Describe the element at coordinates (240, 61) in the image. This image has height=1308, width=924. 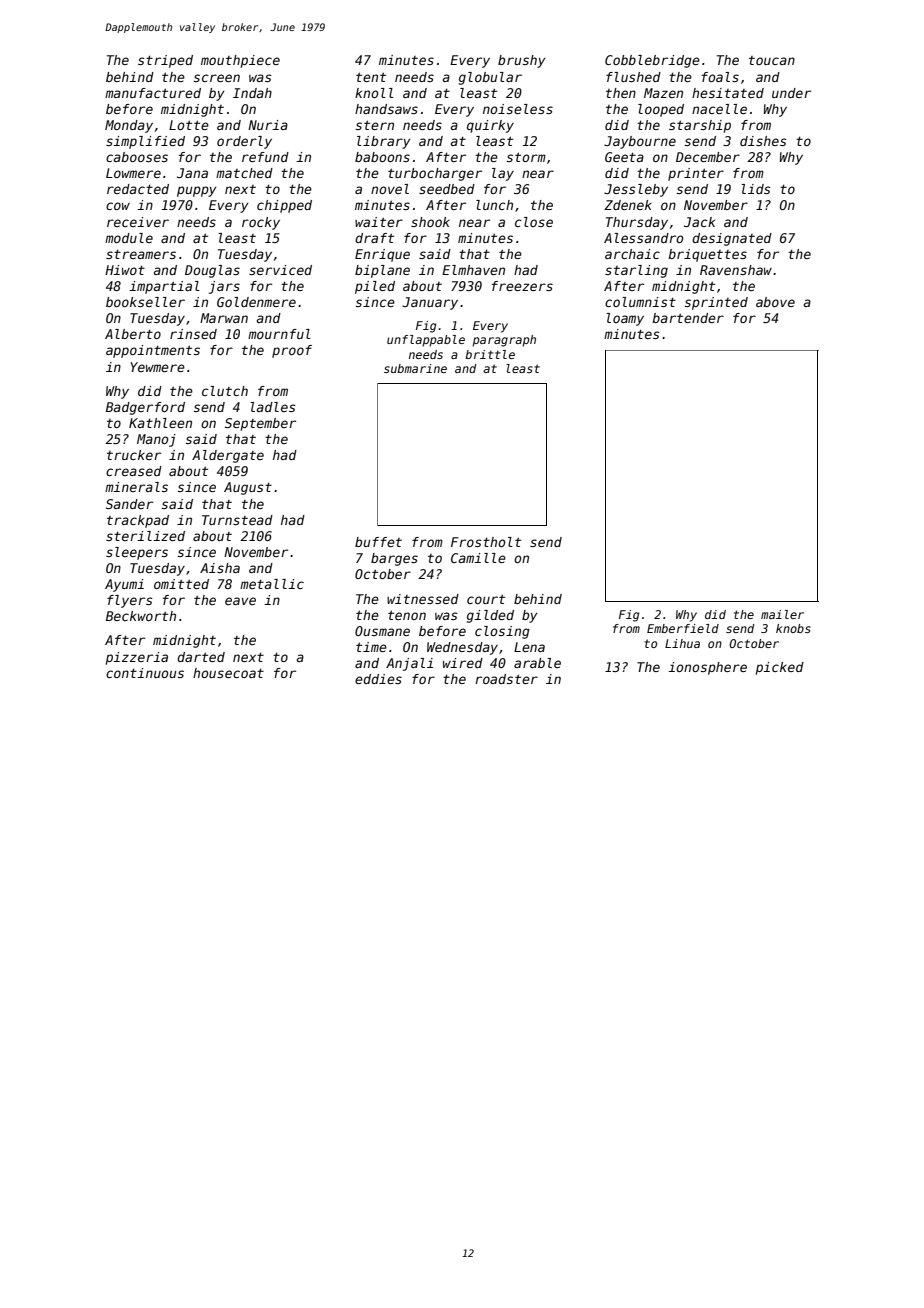
I see `mouthpiece` at that location.
